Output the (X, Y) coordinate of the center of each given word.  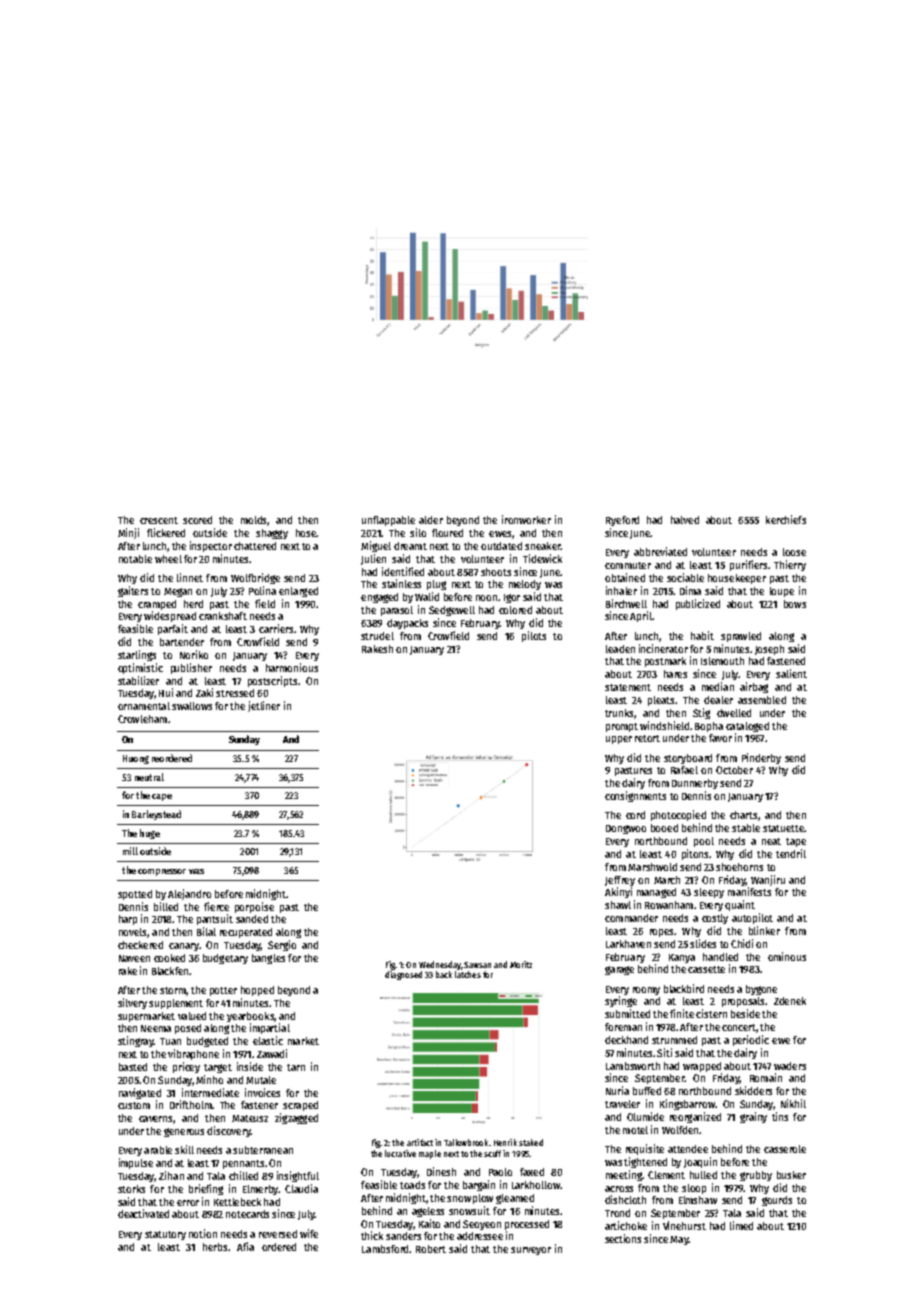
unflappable (388, 521)
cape (162, 797)
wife (309, 1233)
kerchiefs (786, 519)
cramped (157, 605)
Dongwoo (626, 829)
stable (746, 828)
